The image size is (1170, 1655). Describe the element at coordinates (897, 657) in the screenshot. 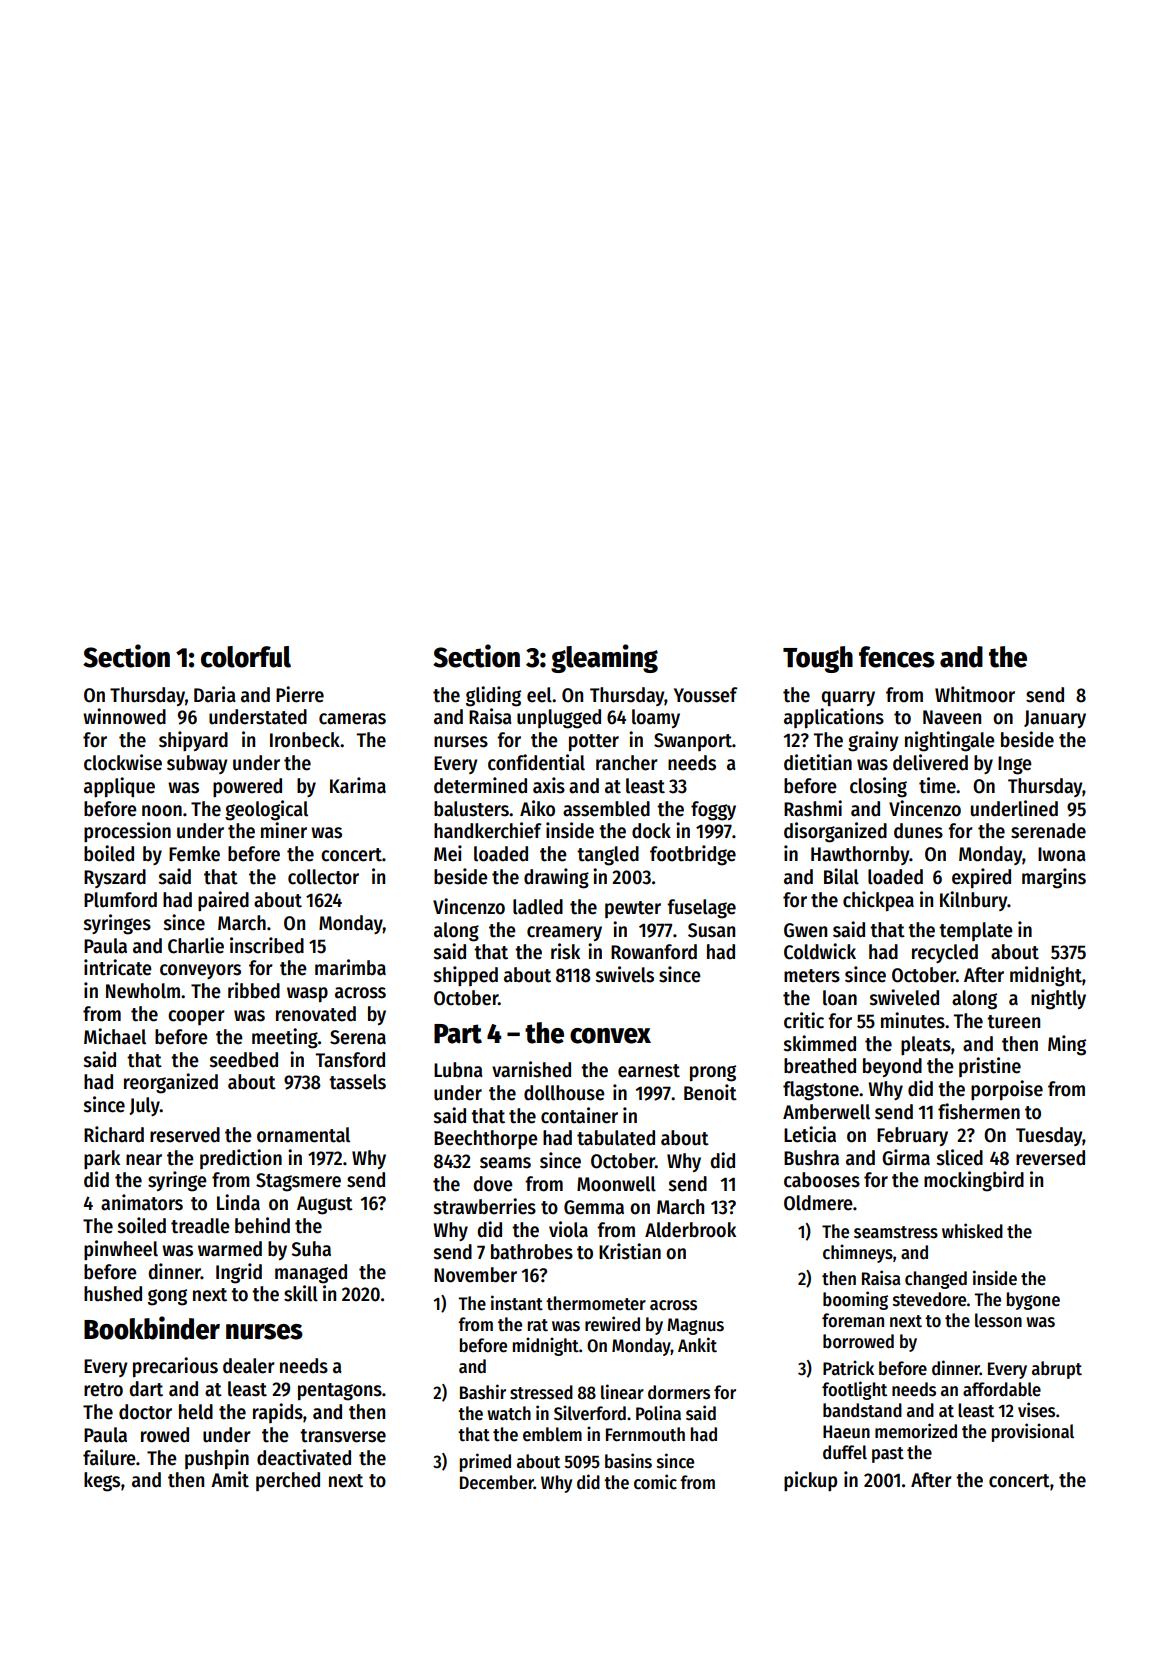

I see `fences` at that location.
